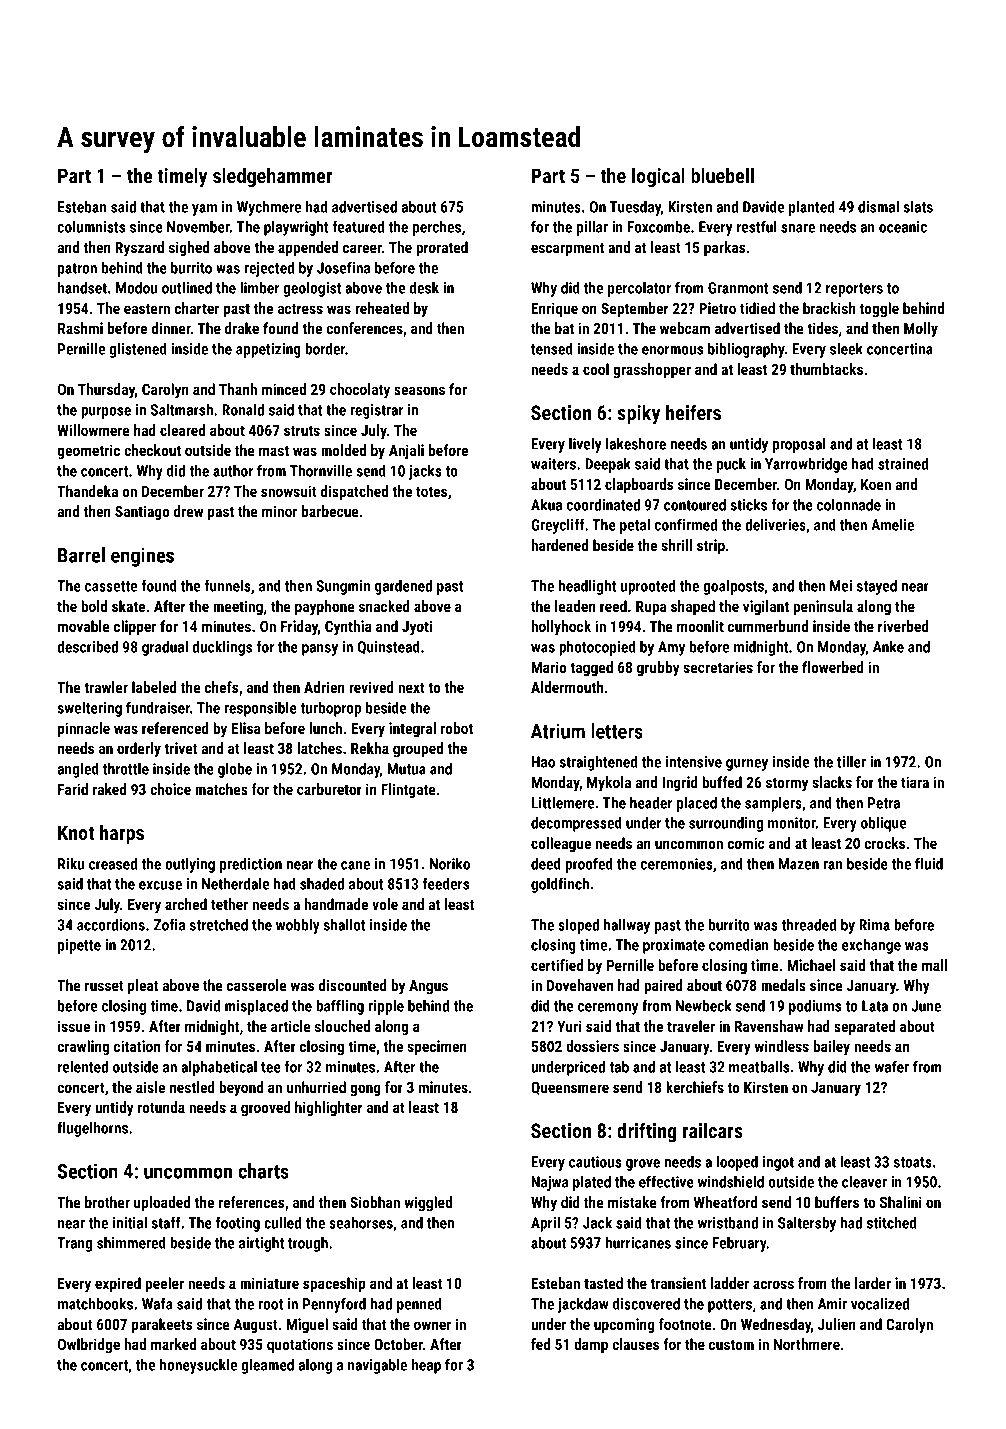  Describe the element at coordinates (639, 485) in the screenshot. I see `clapboards` at that location.
